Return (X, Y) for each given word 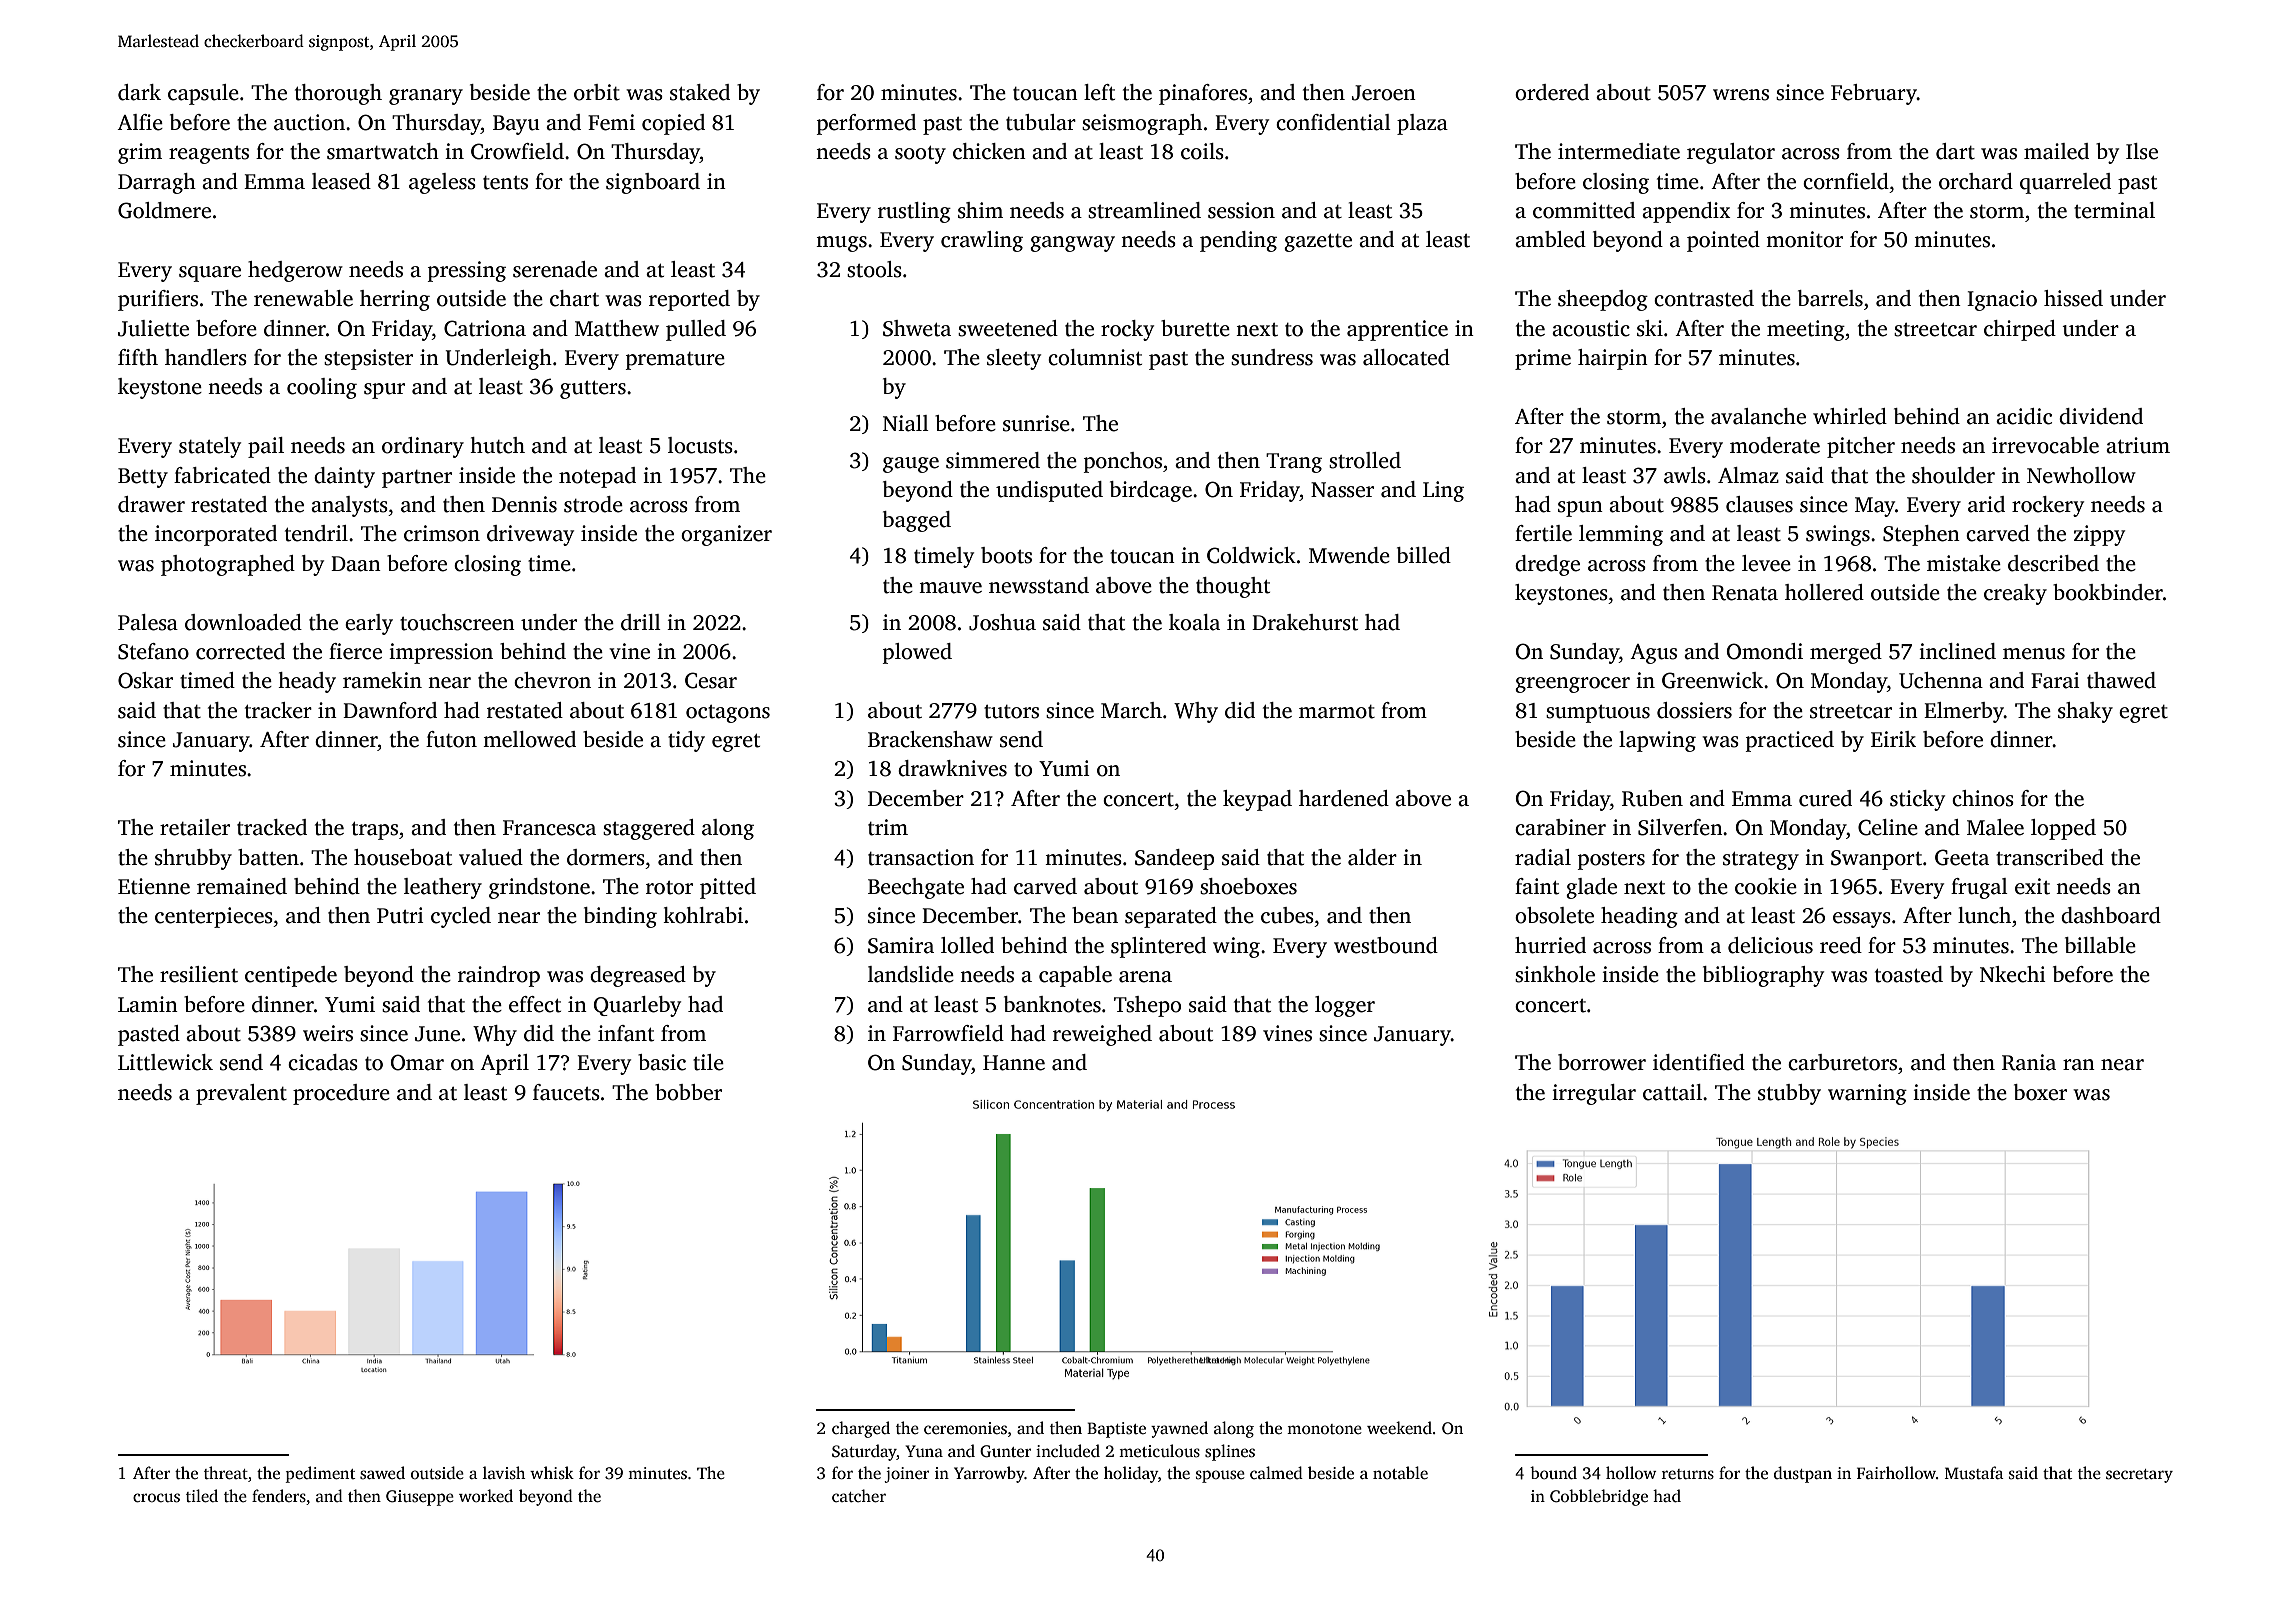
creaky (2015, 594)
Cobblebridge (1599, 1497)
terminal (2114, 210)
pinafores (1203, 94)
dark (139, 92)
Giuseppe (420, 1498)
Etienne (154, 886)
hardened (1344, 798)
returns (1688, 1474)
